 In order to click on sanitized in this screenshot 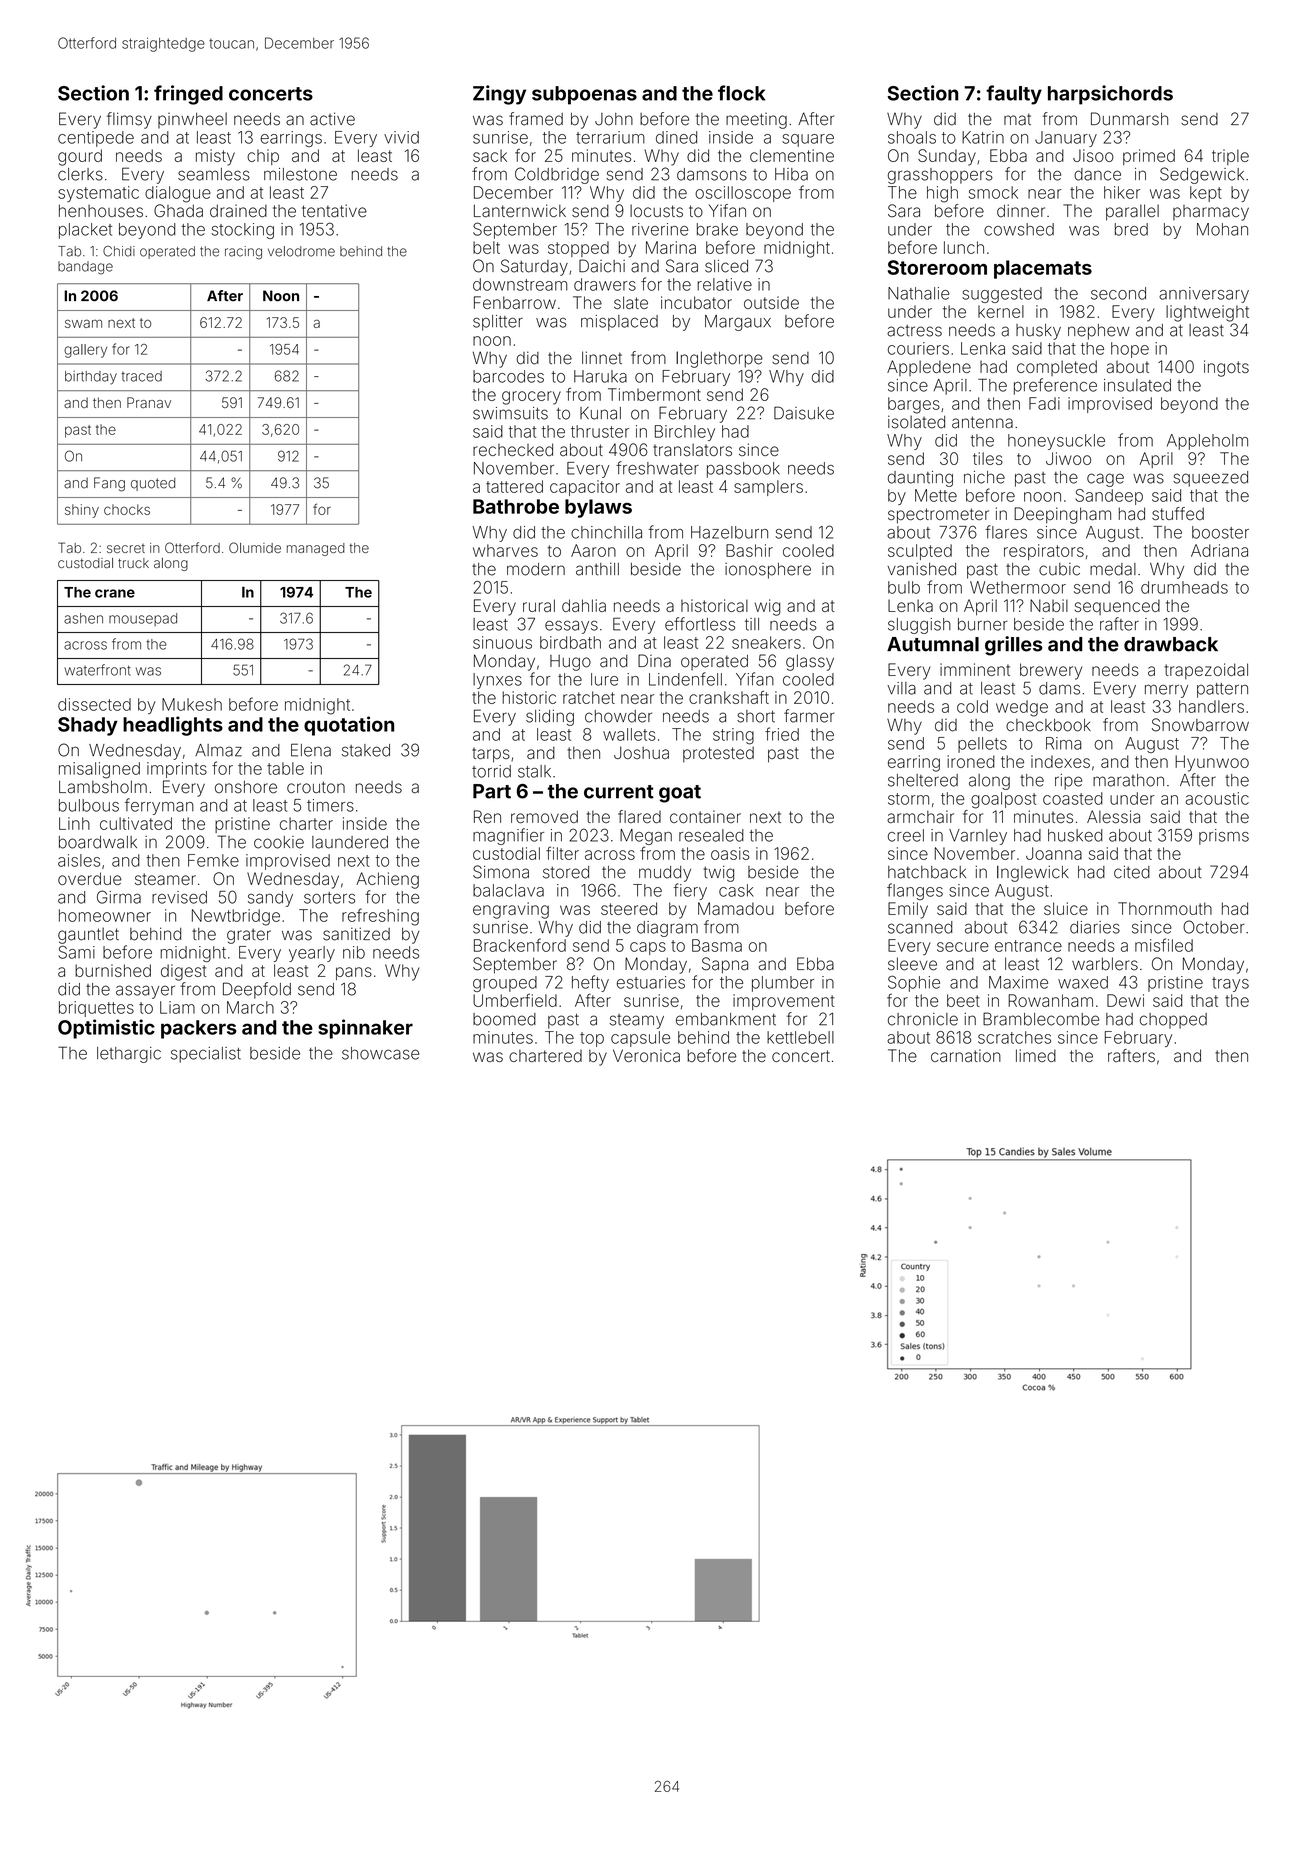, I will do `click(356, 934)`.
